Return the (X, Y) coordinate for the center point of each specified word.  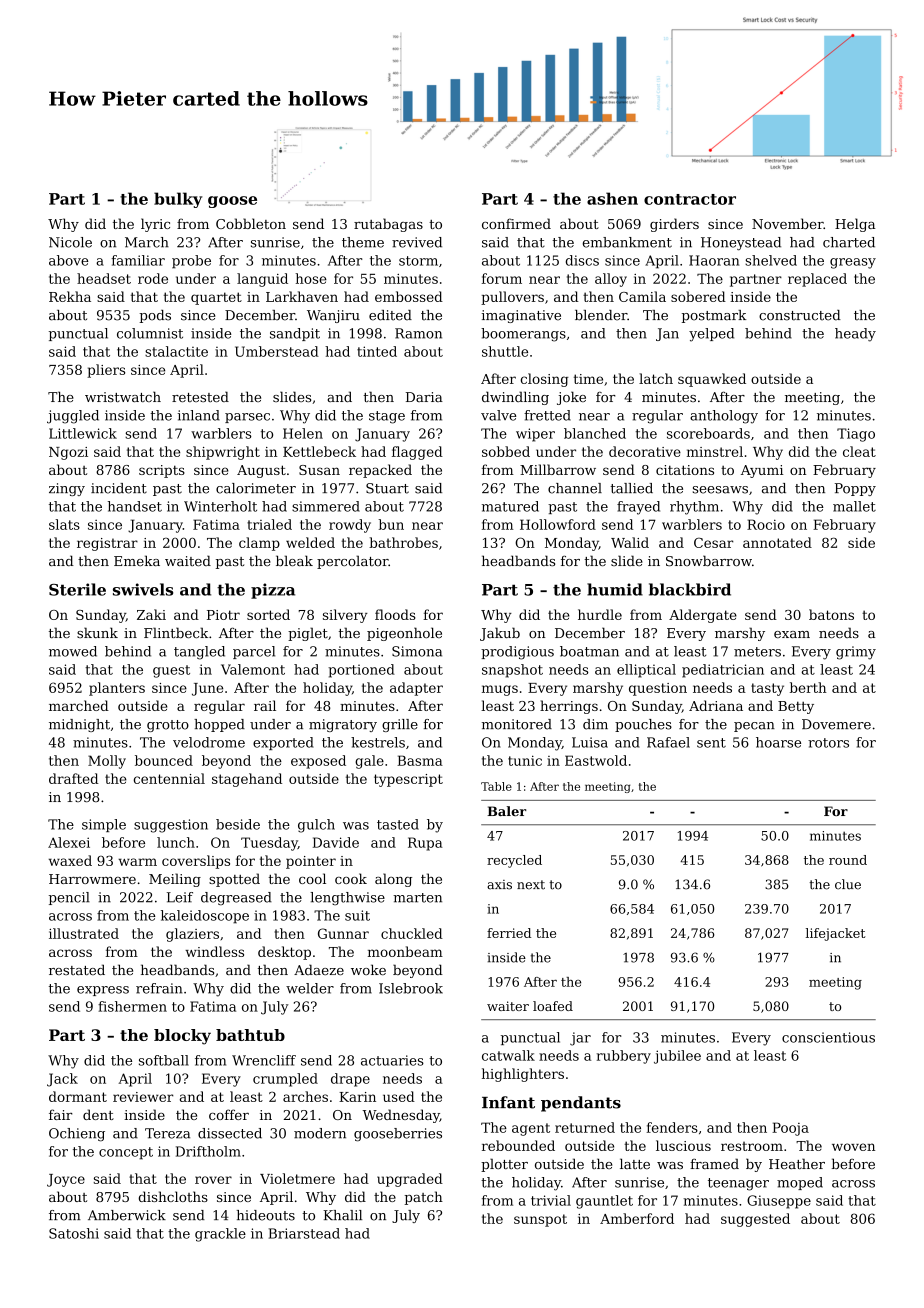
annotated (777, 542)
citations (685, 470)
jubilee (677, 1057)
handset (135, 506)
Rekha (70, 296)
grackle (220, 1235)
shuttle (505, 351)
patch (423, 1198)
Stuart (387, 488)
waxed (70, 860)
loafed (553, 1006)
